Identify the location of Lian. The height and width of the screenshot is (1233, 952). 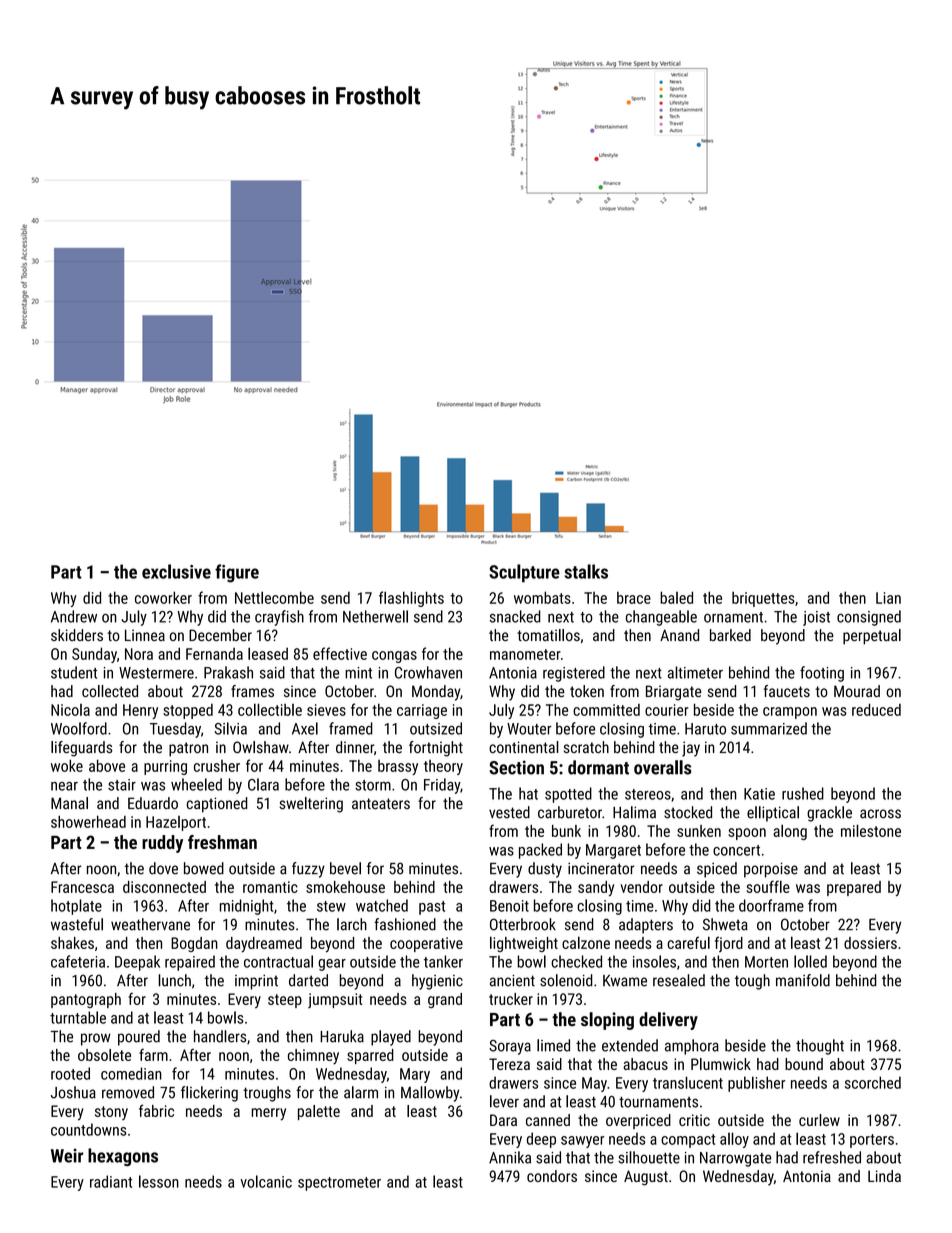
(888, 598).
